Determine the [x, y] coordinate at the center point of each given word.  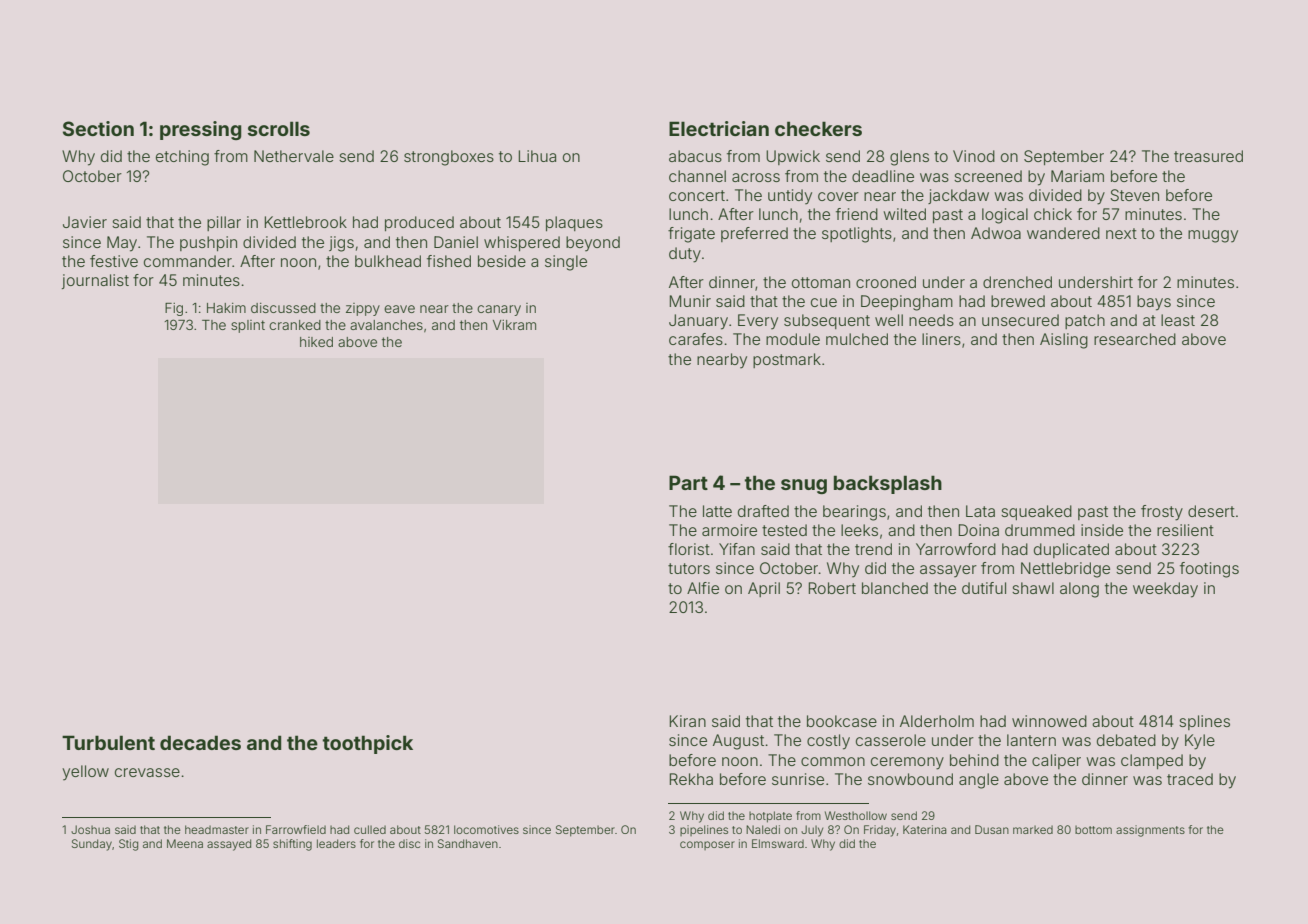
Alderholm [937, 721]
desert [1211, 511]
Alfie [703, 588]
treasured [1208, 156]
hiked [316, 342]
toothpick [368, 744]
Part [688, 482]
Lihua [537, 156]
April [764, 589]
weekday [1165, 590]
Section [98, 128]
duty [685, 255]
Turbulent [108, 742]
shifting [292, 845]
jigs [341, 244]
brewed [1018, 301]
